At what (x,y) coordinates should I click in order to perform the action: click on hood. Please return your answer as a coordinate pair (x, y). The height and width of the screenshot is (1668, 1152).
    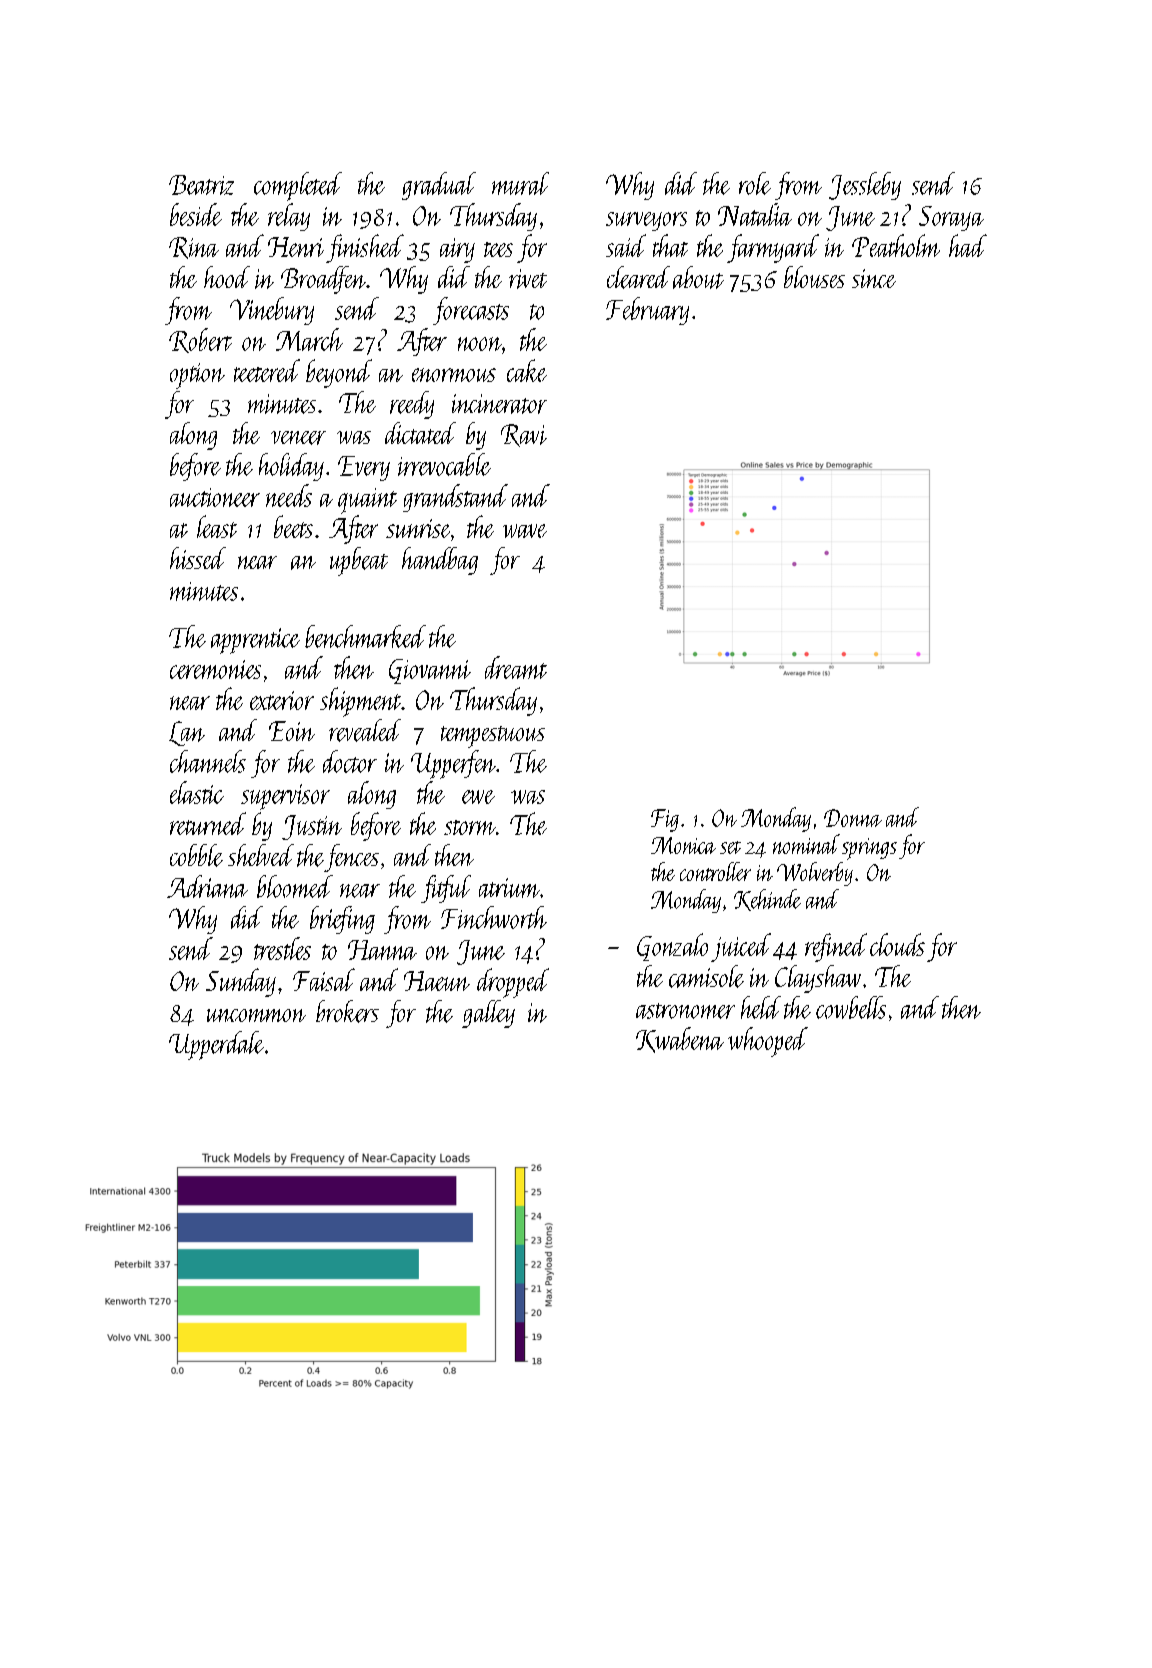
    Looking at the image, I should click on (227, 277).
